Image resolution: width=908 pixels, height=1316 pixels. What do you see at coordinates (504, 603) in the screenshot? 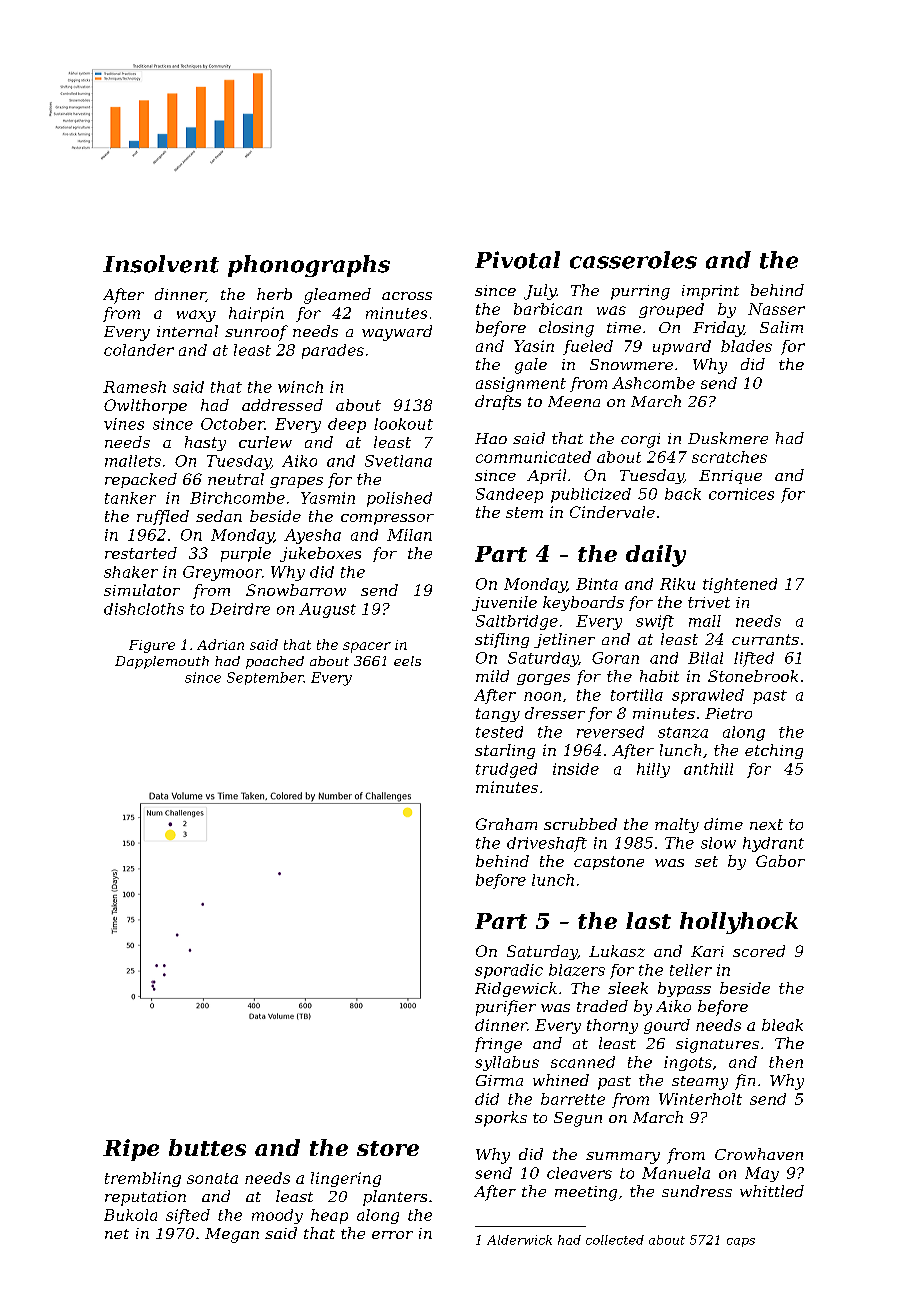
I see `juvenile` at bounding box center [504, 603].
